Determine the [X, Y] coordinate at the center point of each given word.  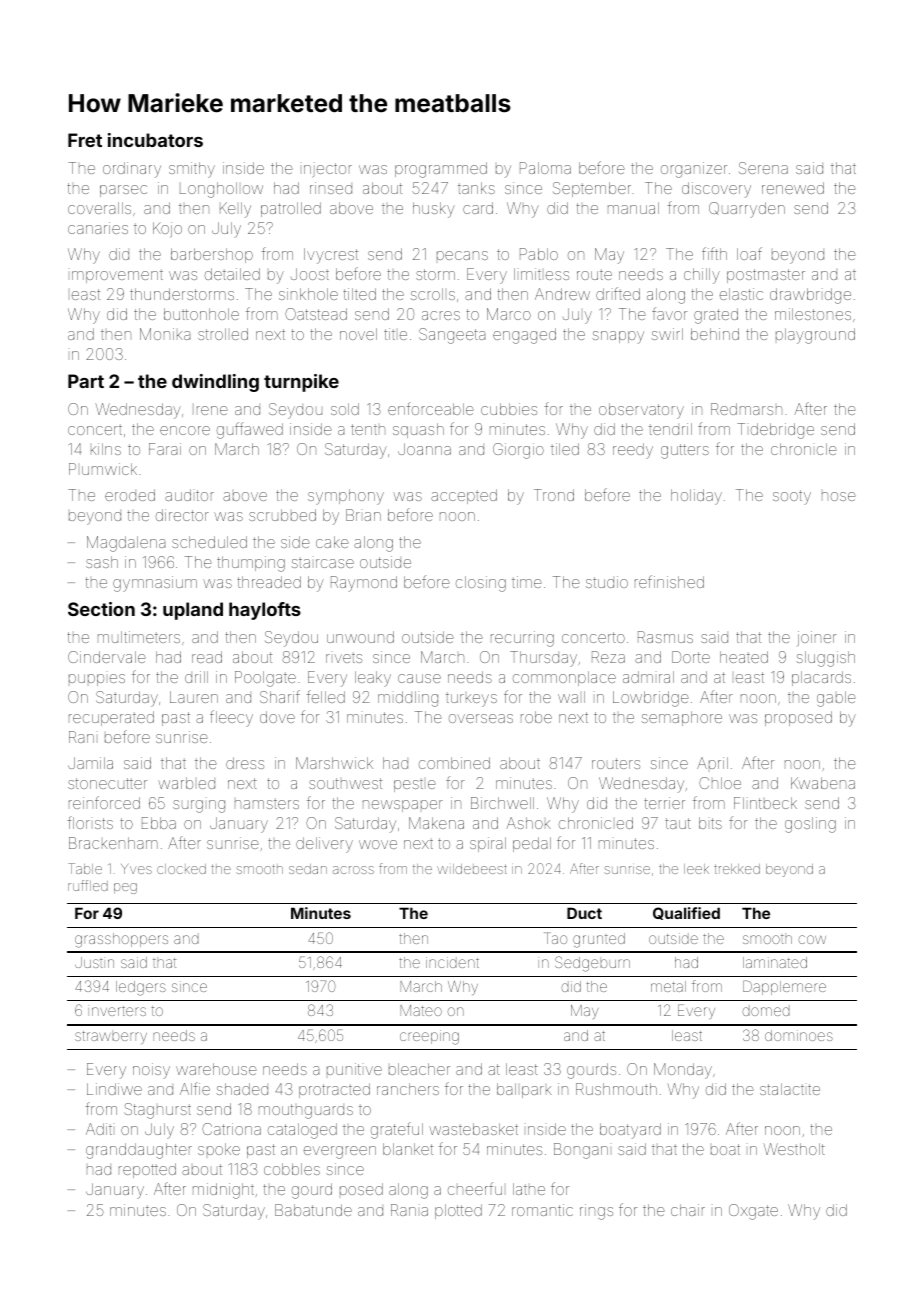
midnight [223, 1191]
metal [668, 986]
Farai [165, 449]
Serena [763, 168]
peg [125, 888]
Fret [85, 140]
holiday [696, 497]
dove [277, 717]
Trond [554, 495]
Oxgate [753, 1212]
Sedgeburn [592, 964]
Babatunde [313, 1210]
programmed [441, 170]
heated [744, 657]
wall [571, 697]
